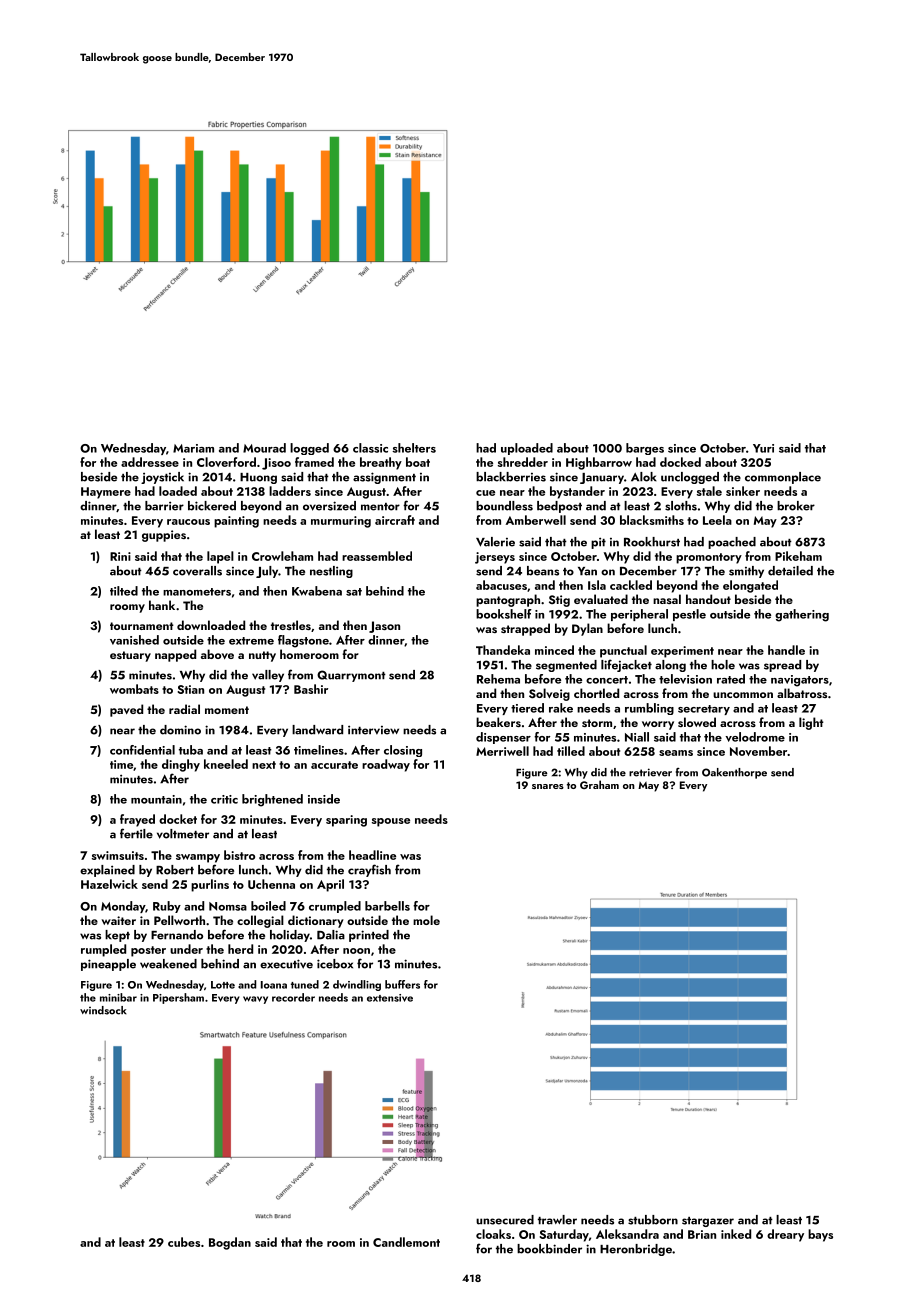 Image resolution: width=924 pixels, height=1308 pixels. What do you see at coordinates (426, 920) in the screenshot?
I see `mole` at bounding box center [426, 920].
